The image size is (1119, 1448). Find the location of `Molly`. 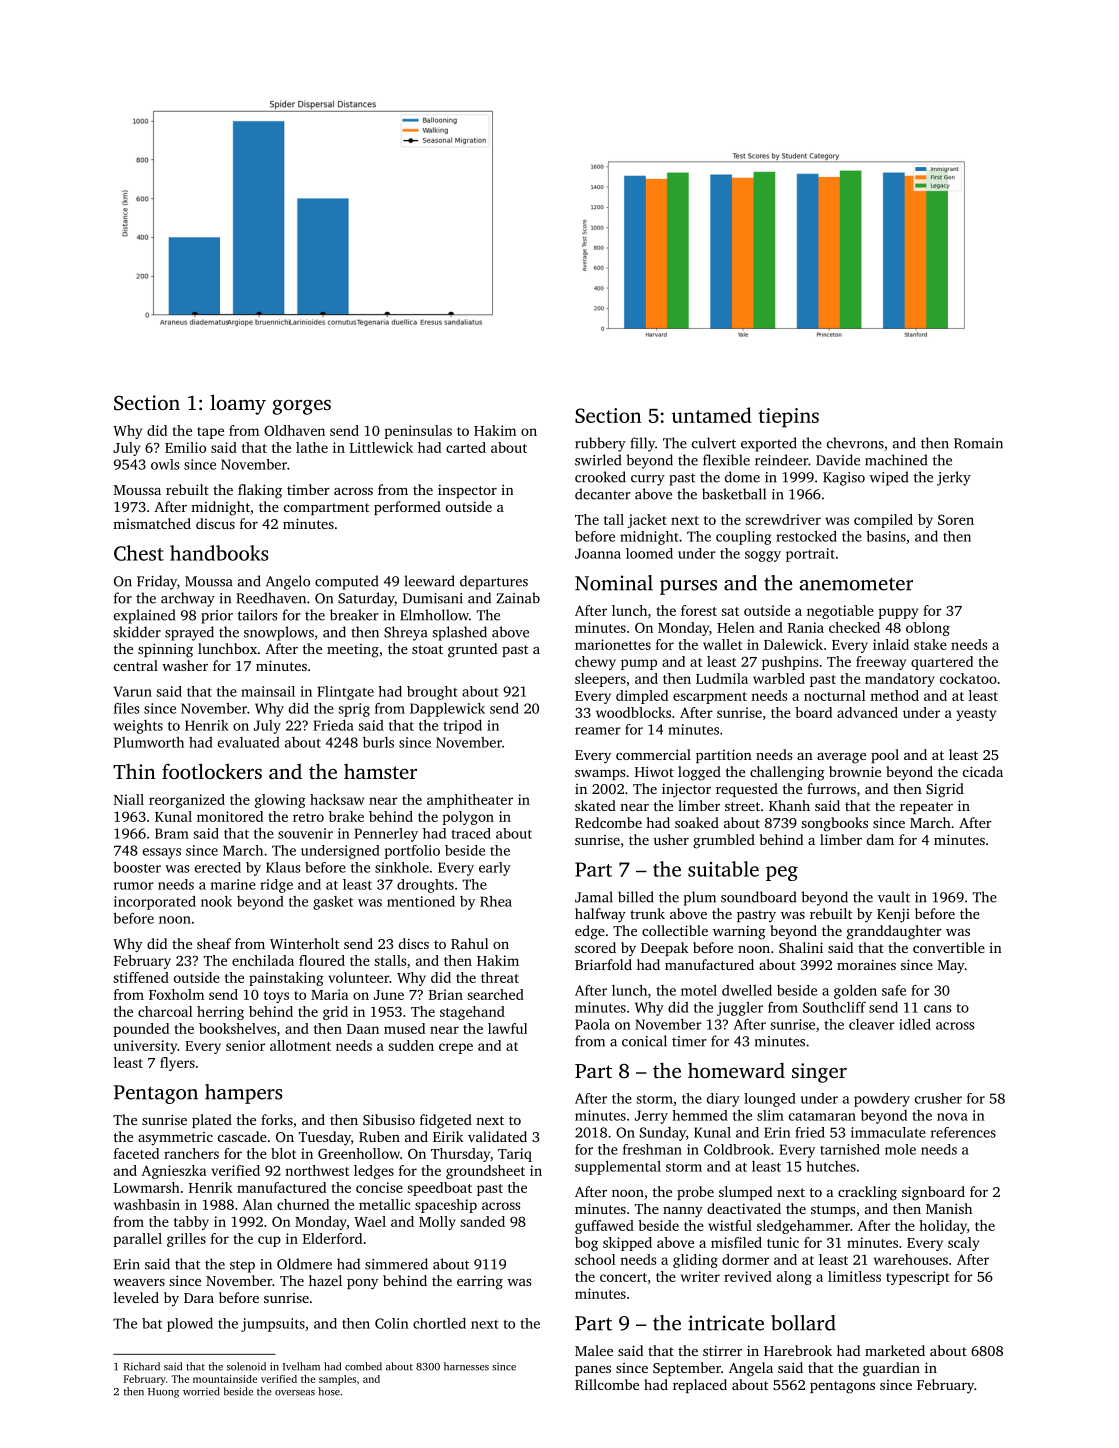

Molly is located at coordinates (437, 1223).
